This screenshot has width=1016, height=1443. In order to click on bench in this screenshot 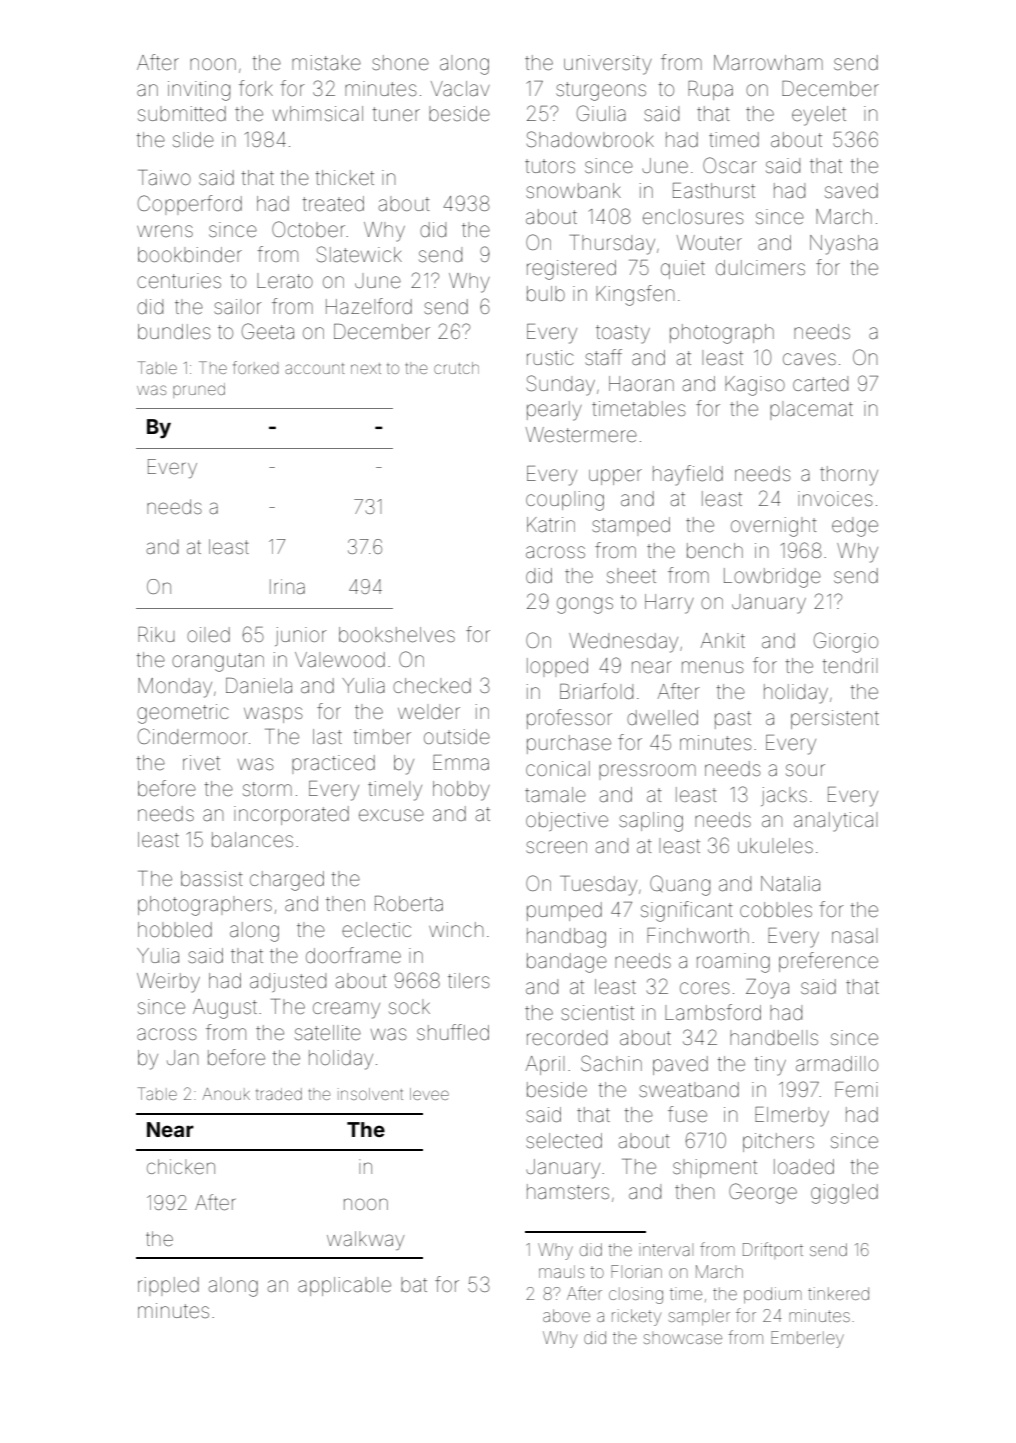, I will do `click(715, 550)`.
